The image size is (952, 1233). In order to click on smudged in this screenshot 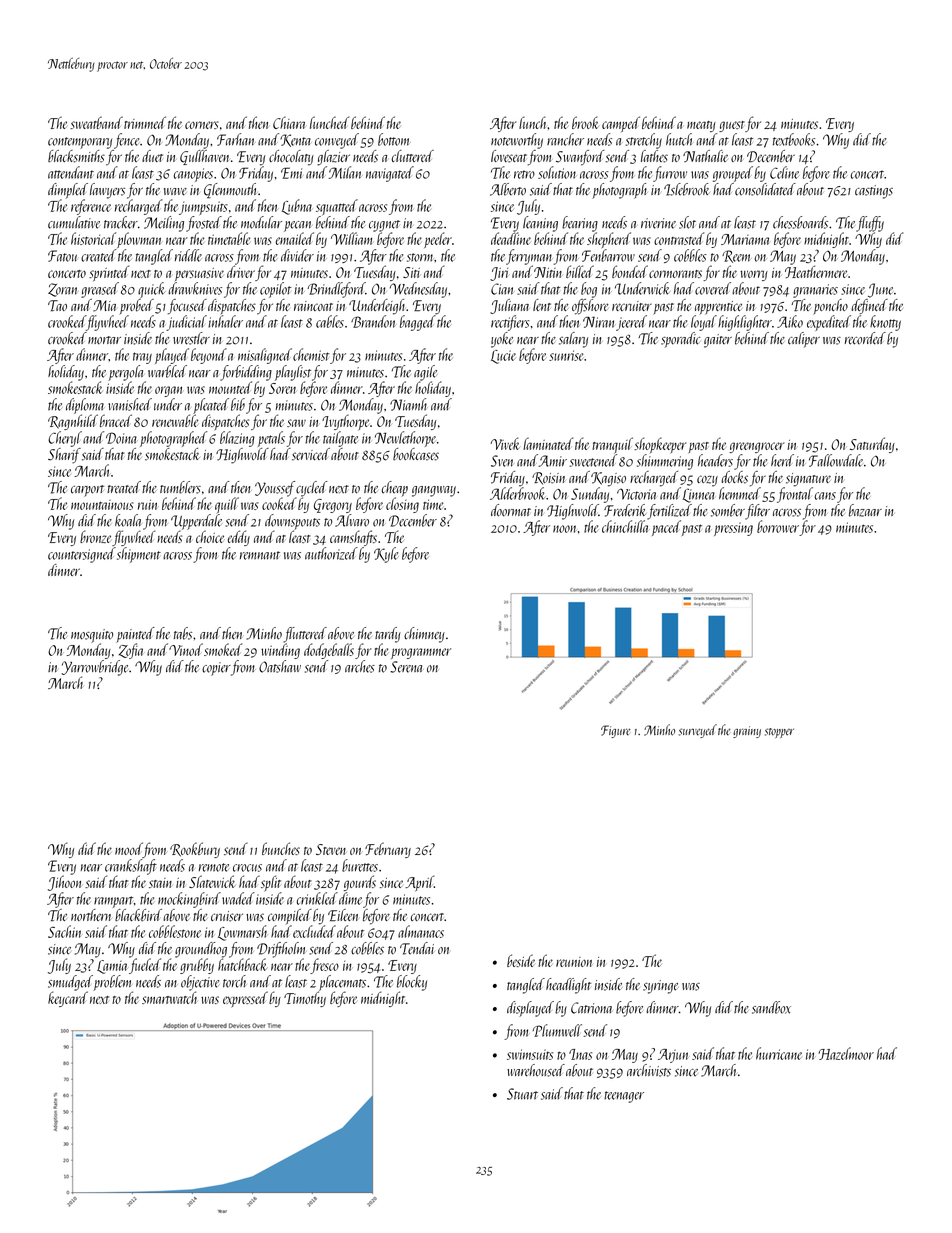, I will do `click(70, 983)`.
